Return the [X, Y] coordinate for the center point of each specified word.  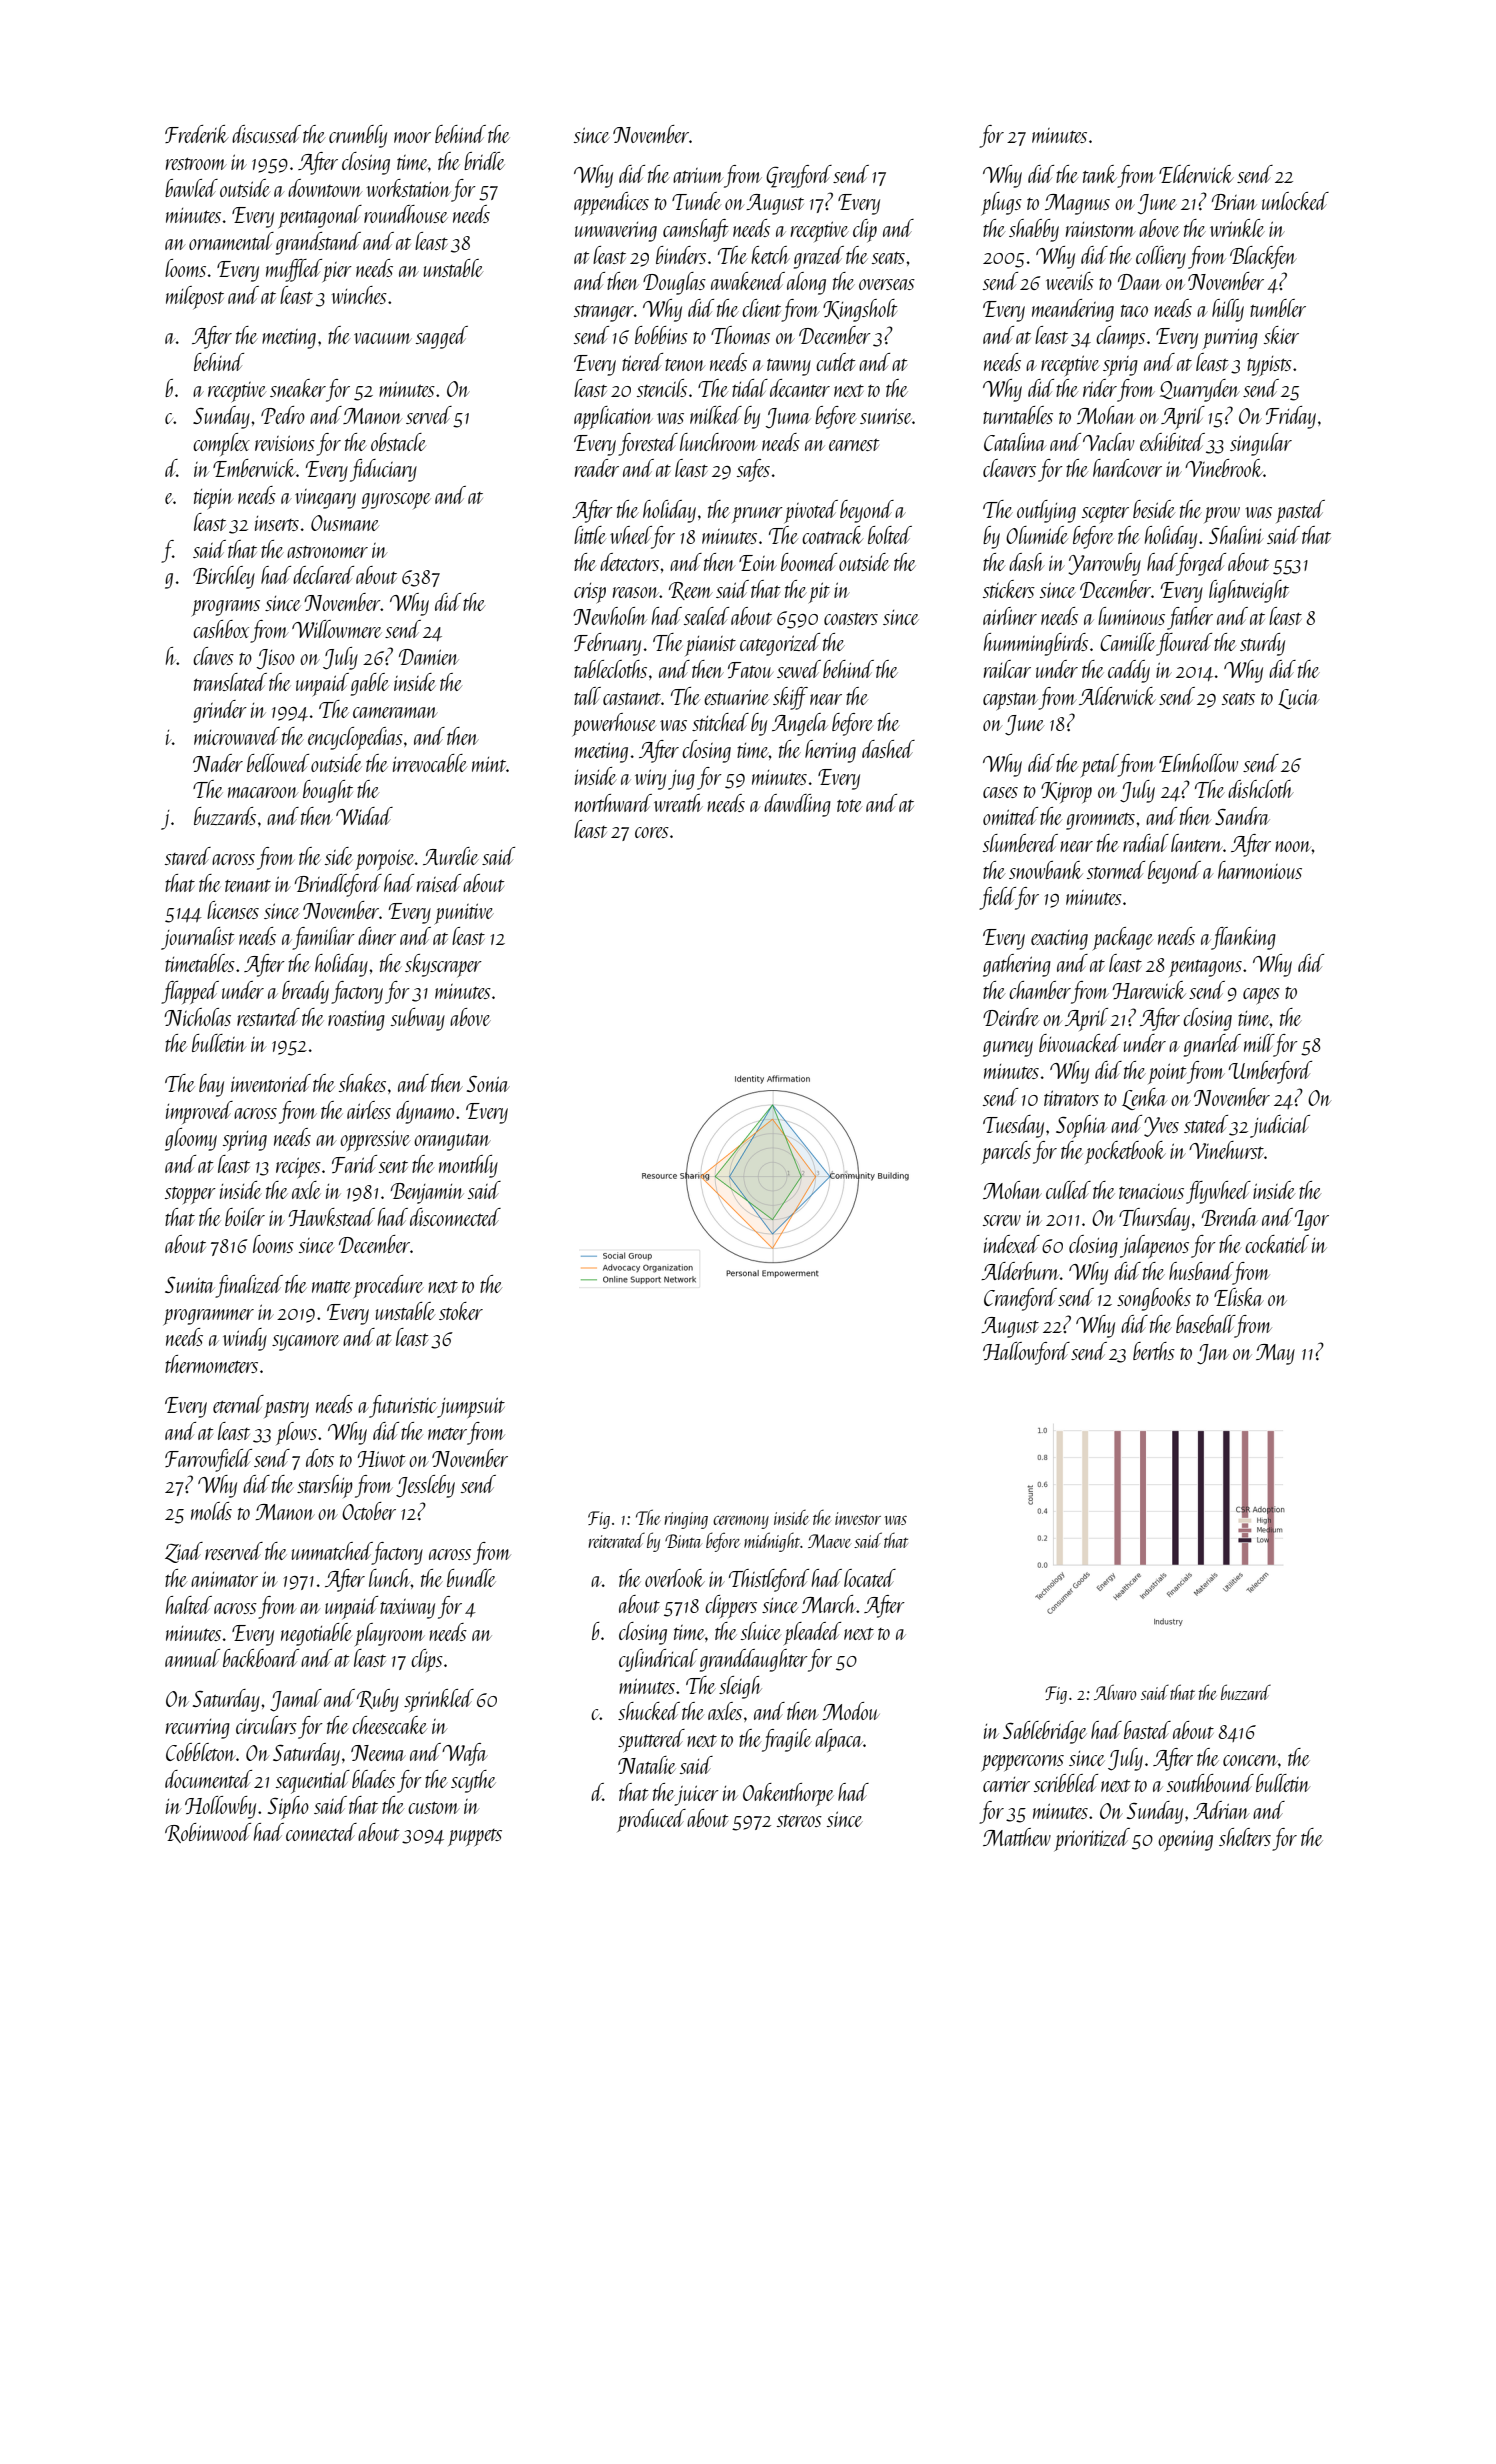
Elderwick [1196, 174]
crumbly [358, 136]
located [870, 1578]
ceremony [741, 1522]
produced [651, 1820]
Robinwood [208, 1833]
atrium [698, 175]
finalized [249, 1286]
